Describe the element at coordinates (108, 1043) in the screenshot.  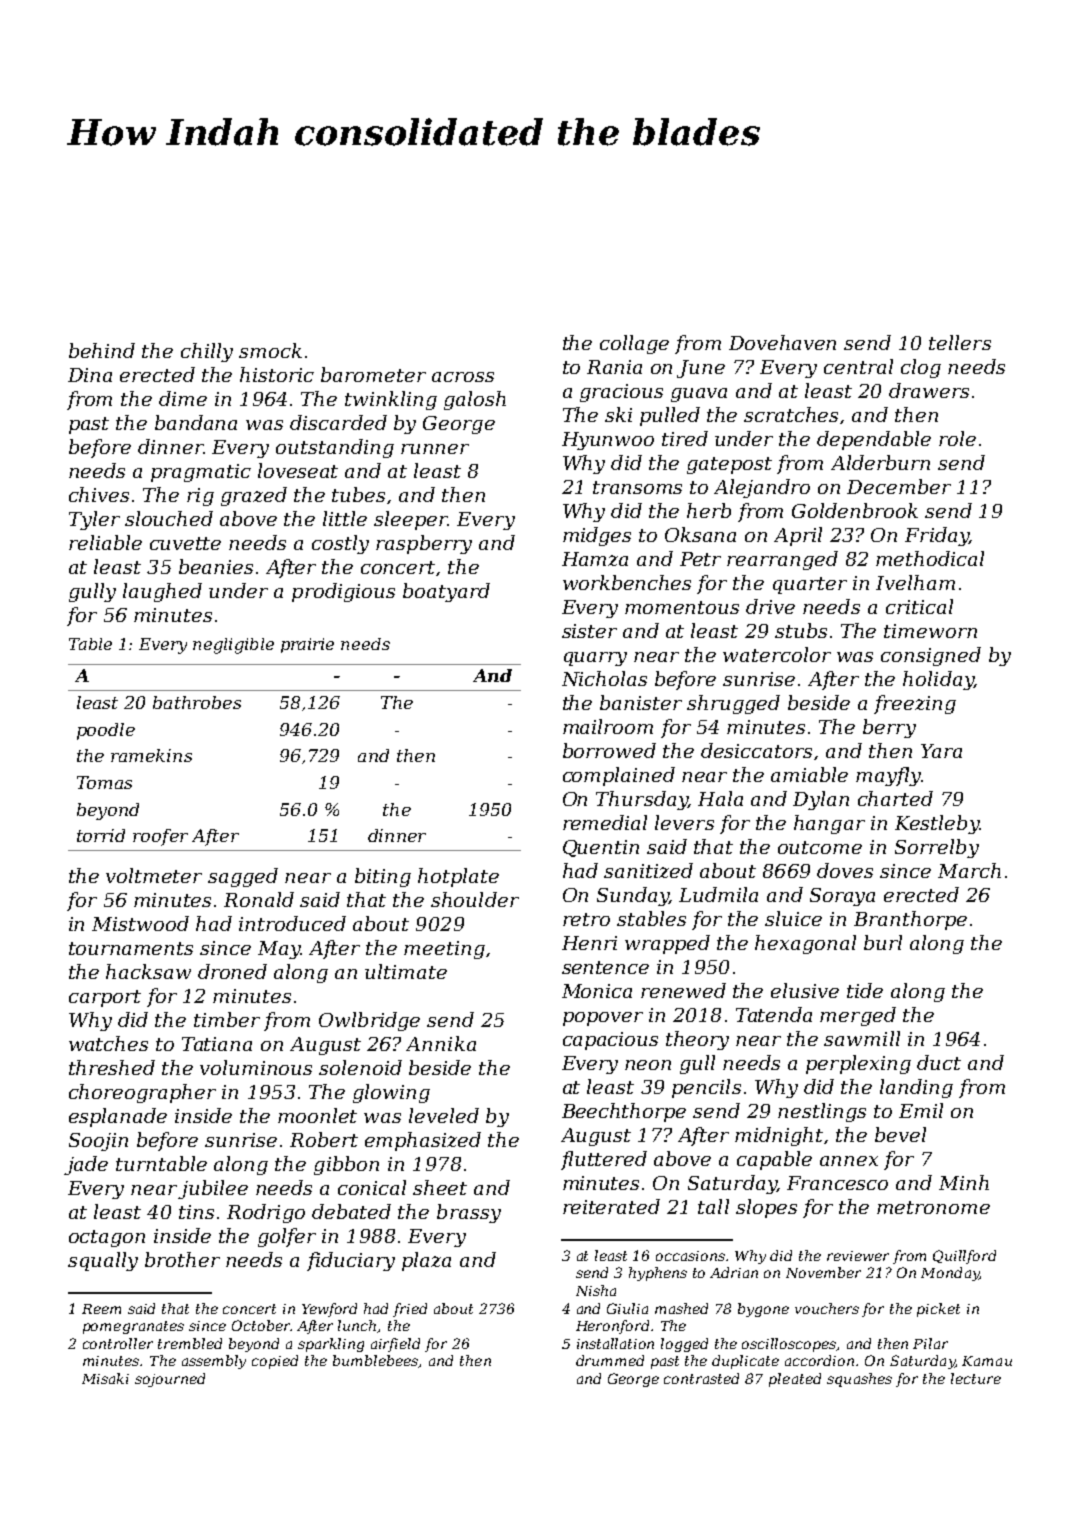
I see `watches` at that location.
